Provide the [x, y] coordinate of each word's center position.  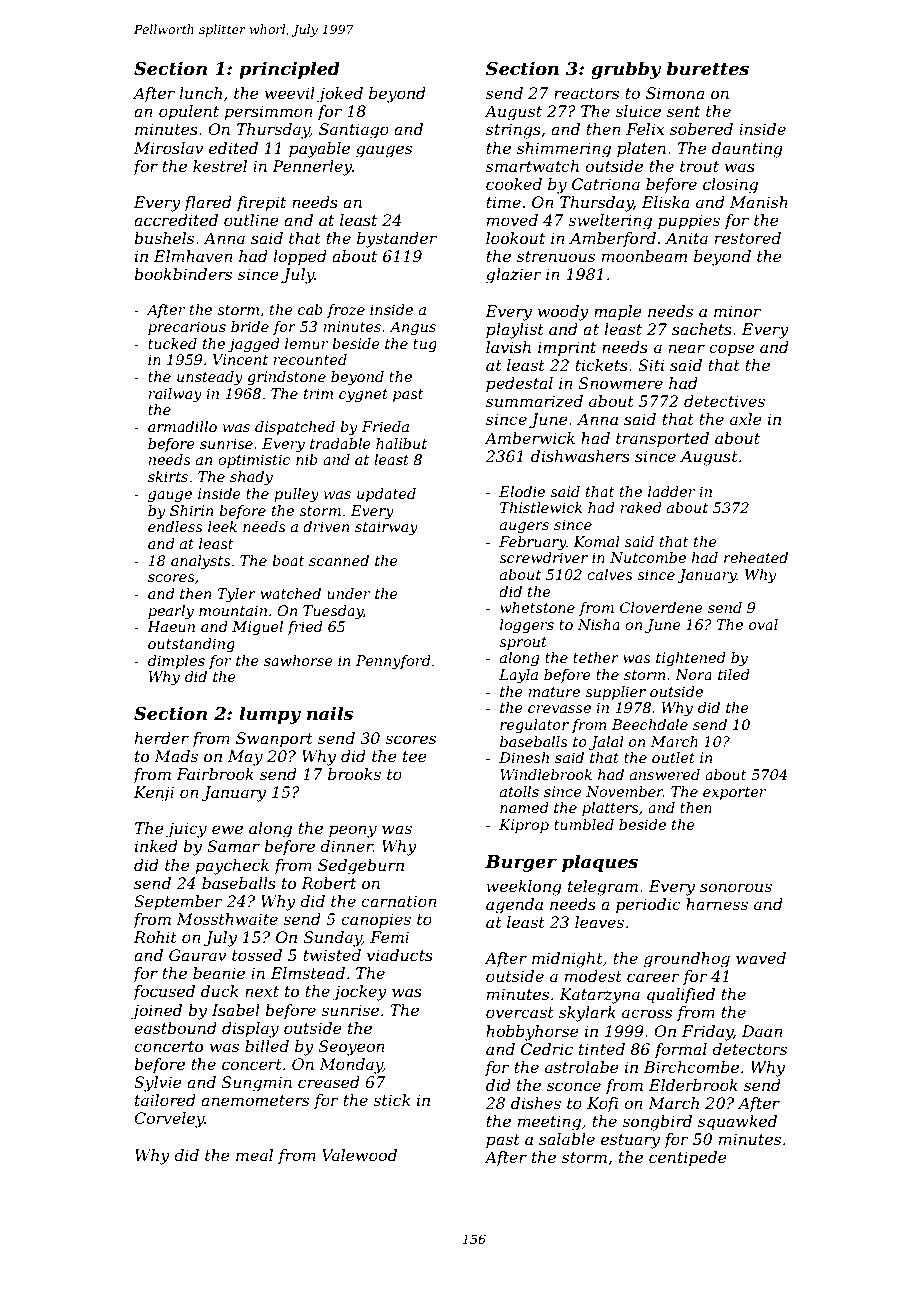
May [245, 758]
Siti [651, 365]
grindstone [286, 378]
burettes [708, 68]
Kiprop [524, 826]
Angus [412, 328]
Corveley [169, 1120]
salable [567, 1139]
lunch [200, 93]
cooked [514, 184]
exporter [734, 793]
